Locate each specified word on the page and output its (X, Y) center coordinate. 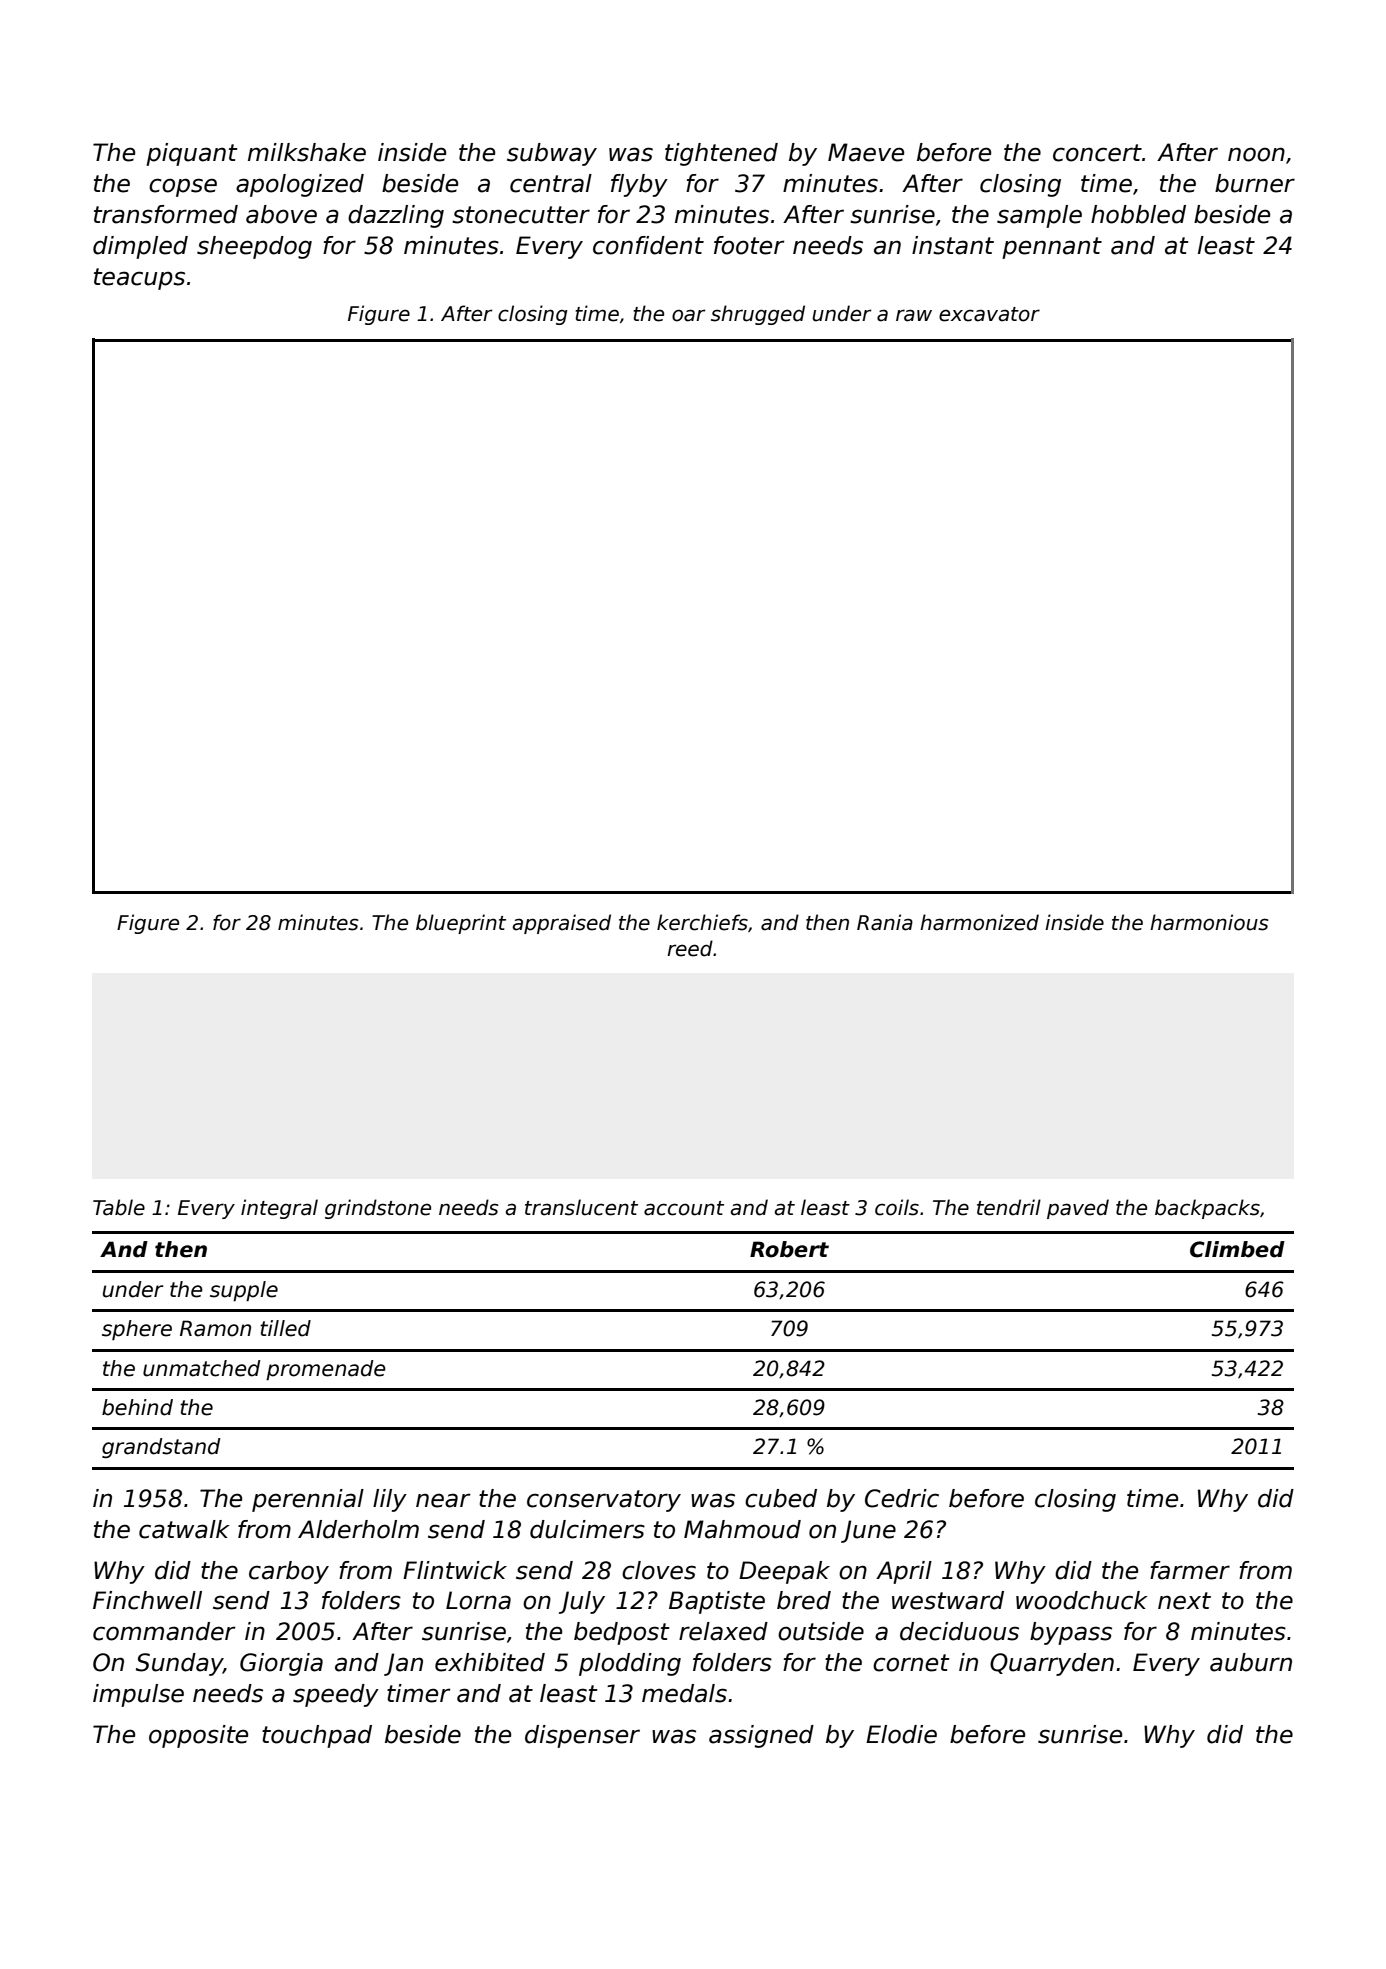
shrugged (758, 315)
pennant (1052, 248)
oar (688, 315)
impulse (138, 1695)
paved (1078, 1209)
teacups (139, 279)
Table (119, 1207)
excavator (989, 314)
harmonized (979, 922)
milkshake (307, 152)
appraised (562, 924)
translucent (581, 1207)
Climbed (1237, 1249)
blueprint (461, 924)
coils (897, 1207)
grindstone (378, 1209)
